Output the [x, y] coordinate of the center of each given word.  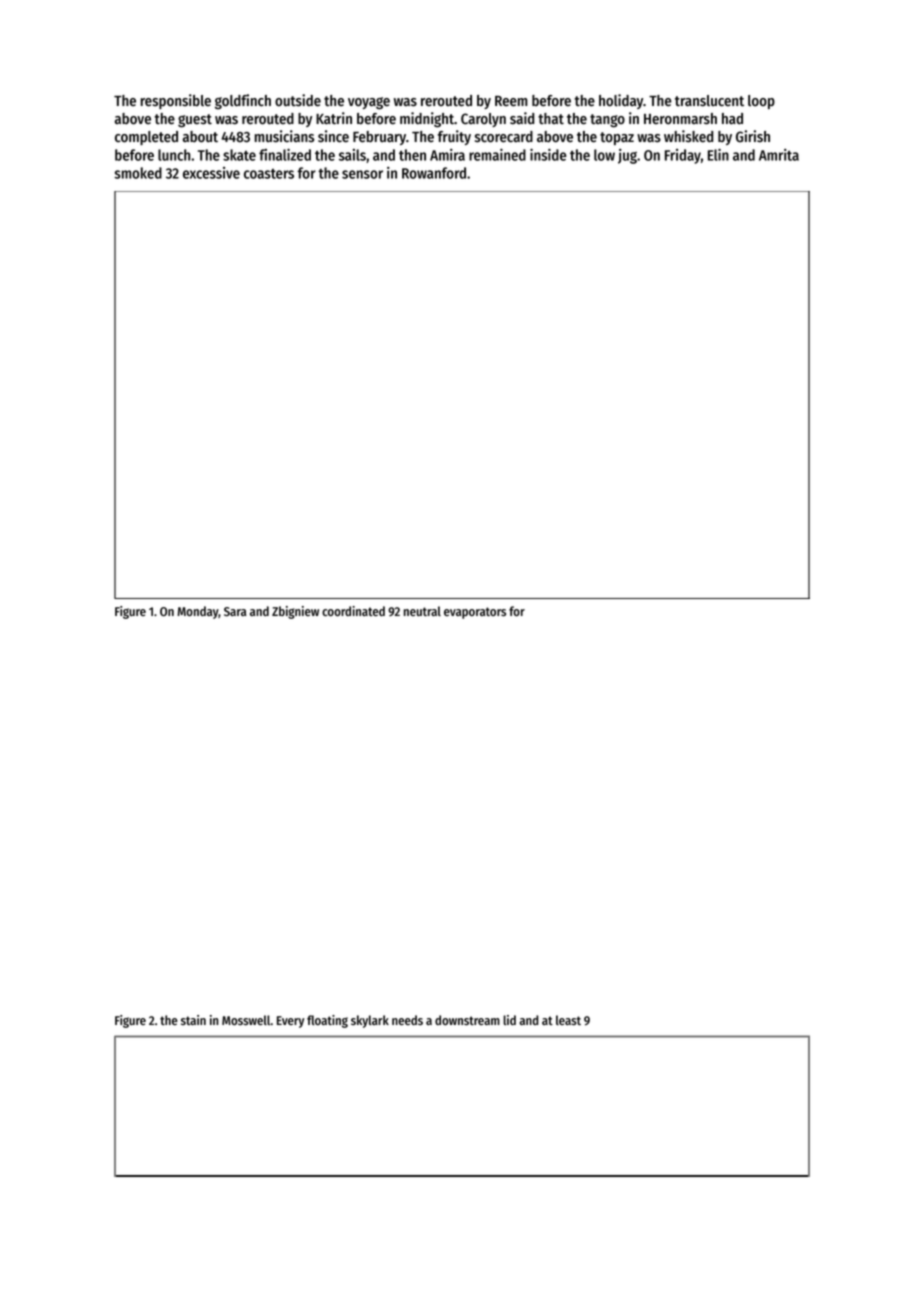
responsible [175, 101]
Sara [235, 611]
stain [193, 1020]
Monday [198, 612]
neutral [422, 611]
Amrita [779, 155]
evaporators [475, 613]
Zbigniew [295, 612]
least [568, 1020]
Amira [447, 155]
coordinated [353, 611]
